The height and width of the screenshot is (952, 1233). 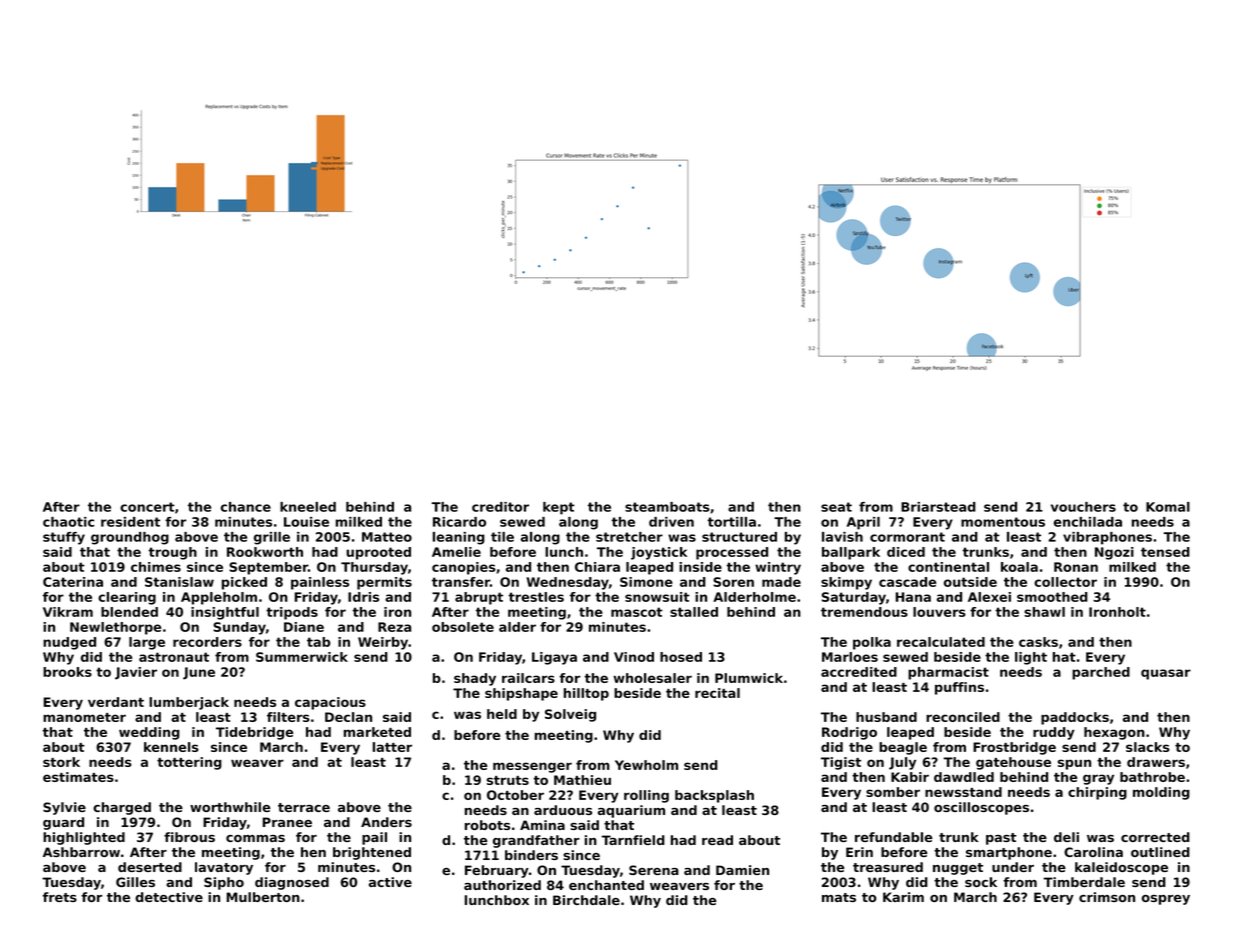 What do you see at coordinates (1083, 507) in the screenshot?
I see `vouchers` at bounding box center [1083, 507].
